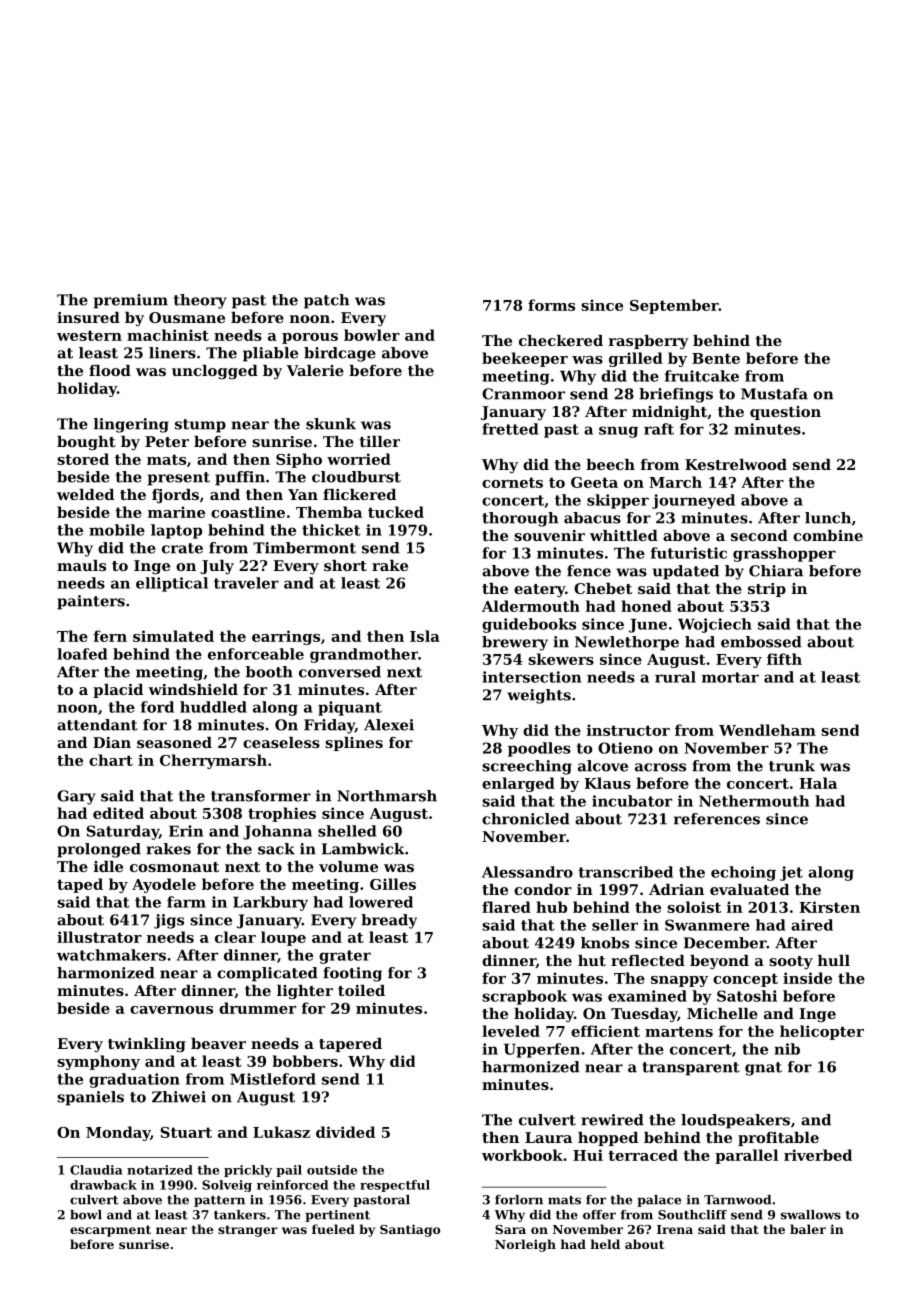  I want to click on grater, so click(345, 957).
